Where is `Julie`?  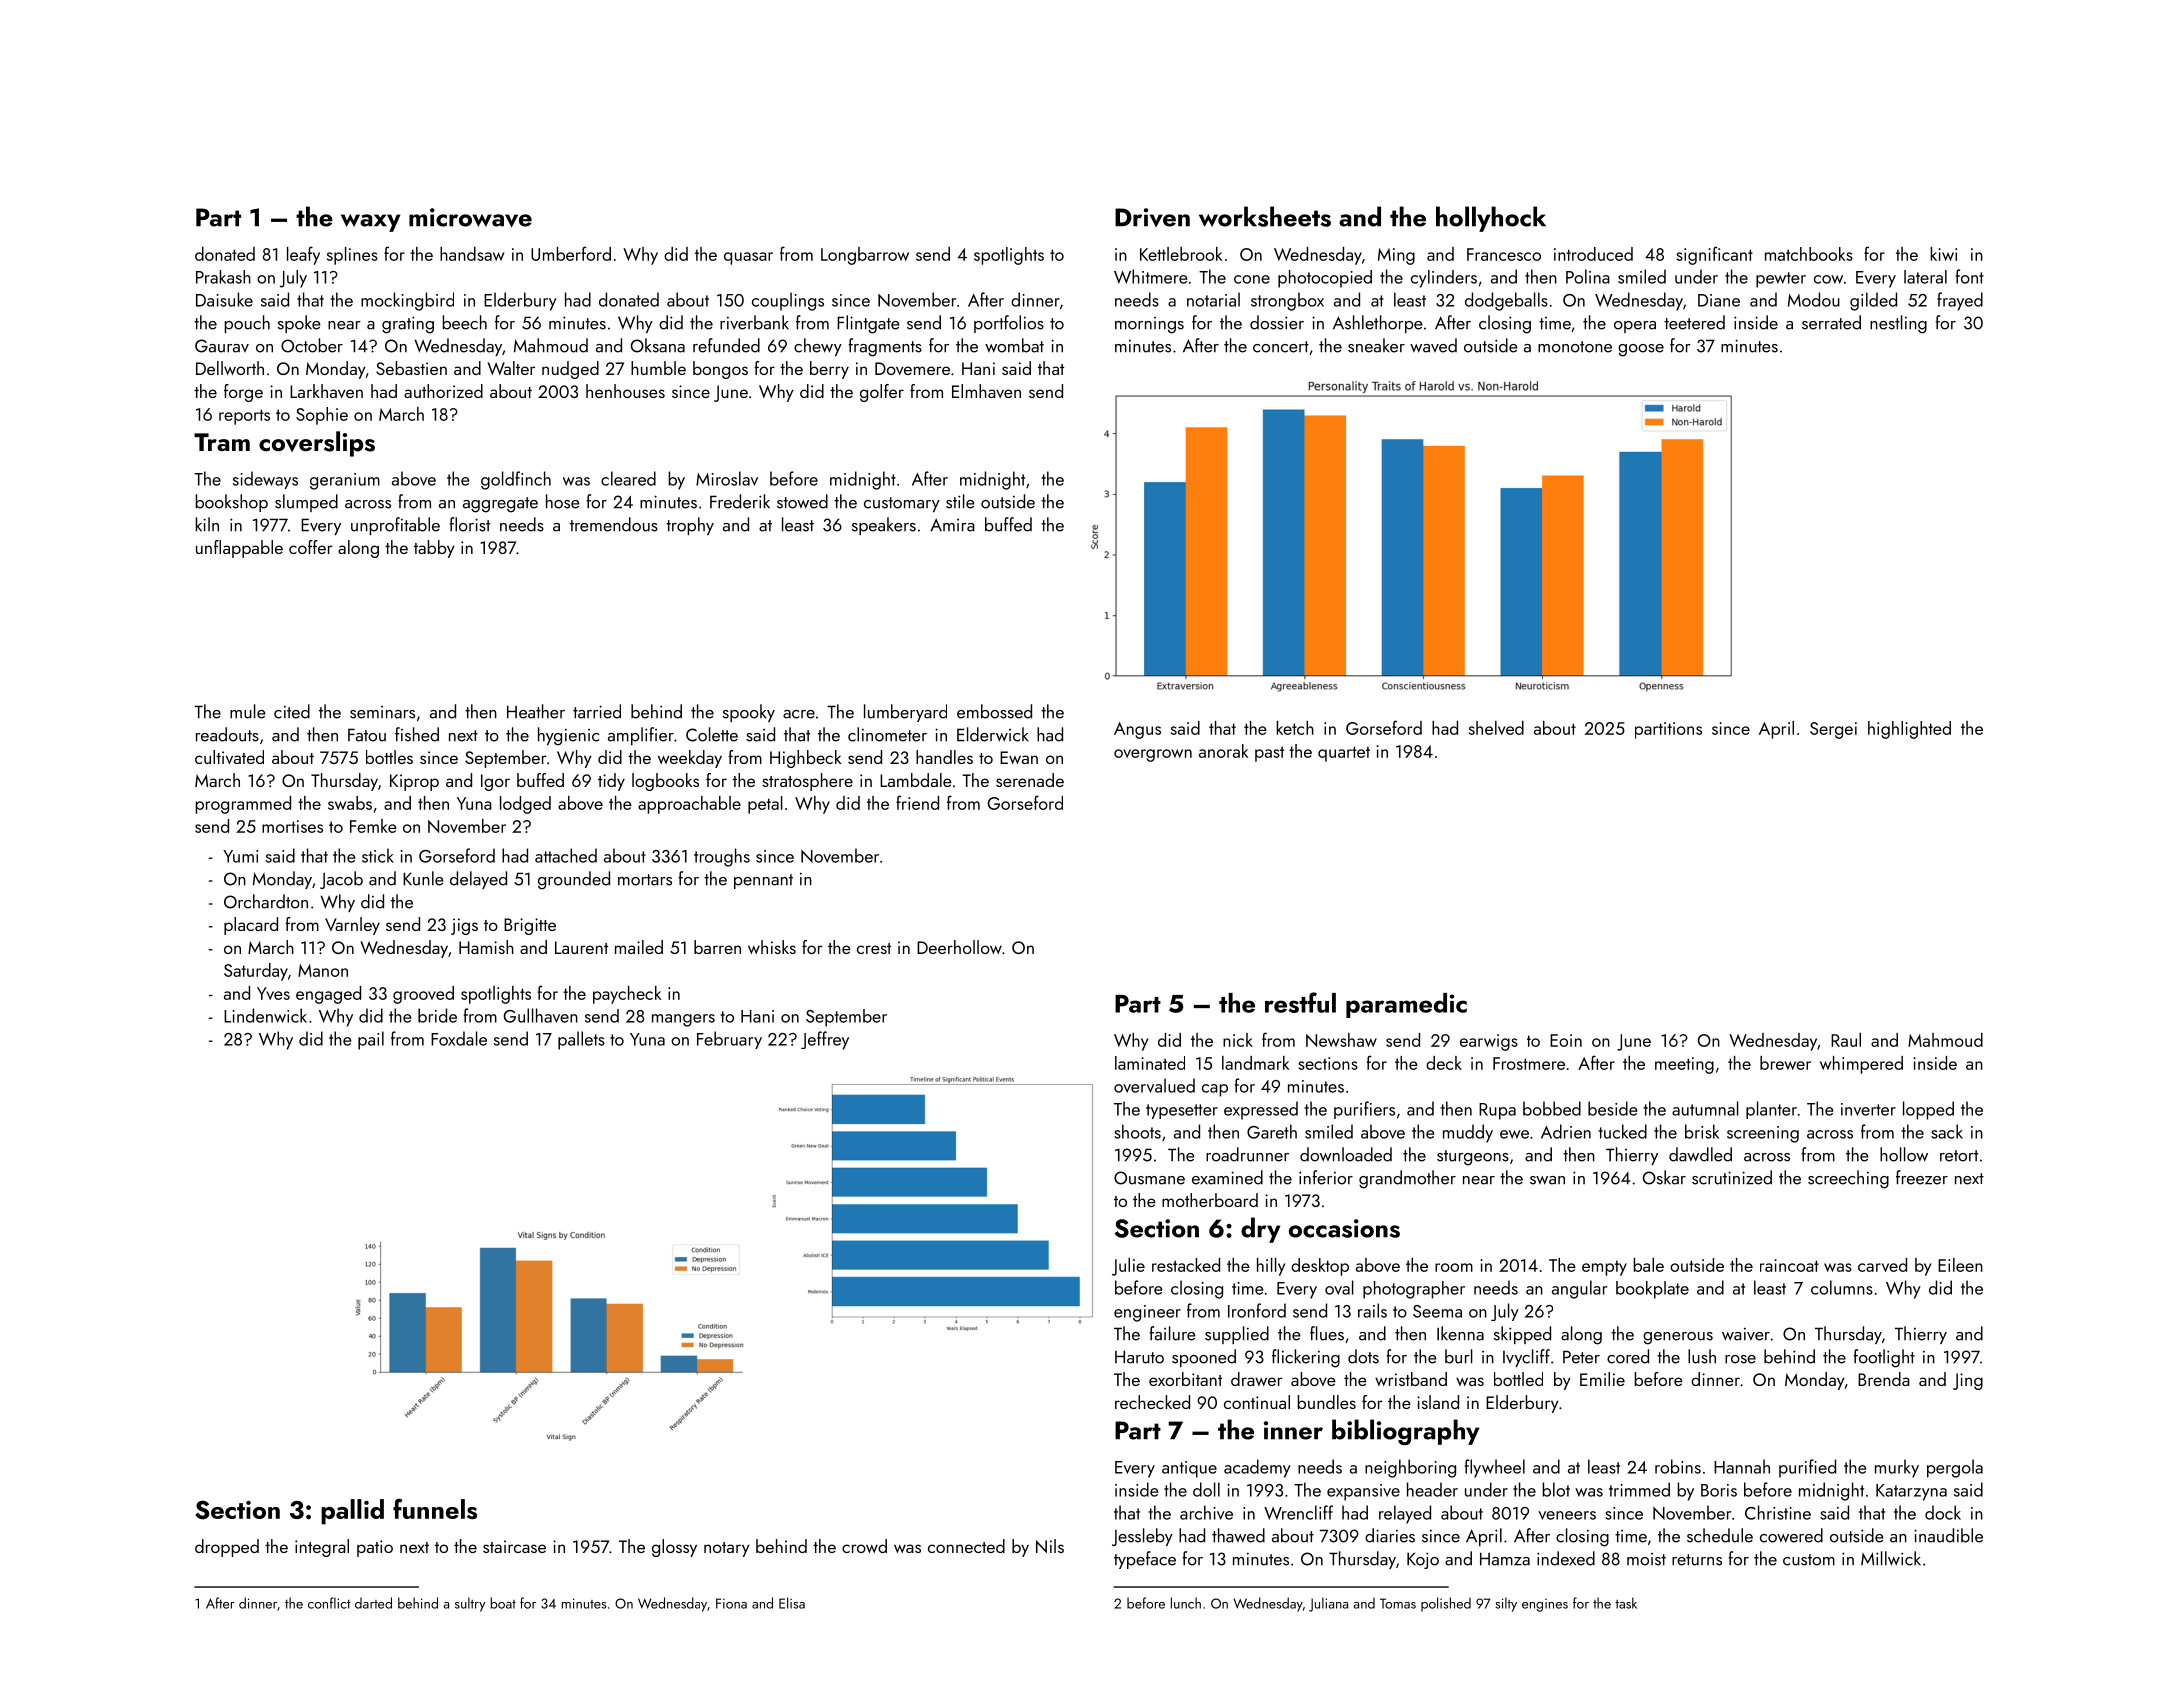 Julie is located at coordinates (1128, 1267).
